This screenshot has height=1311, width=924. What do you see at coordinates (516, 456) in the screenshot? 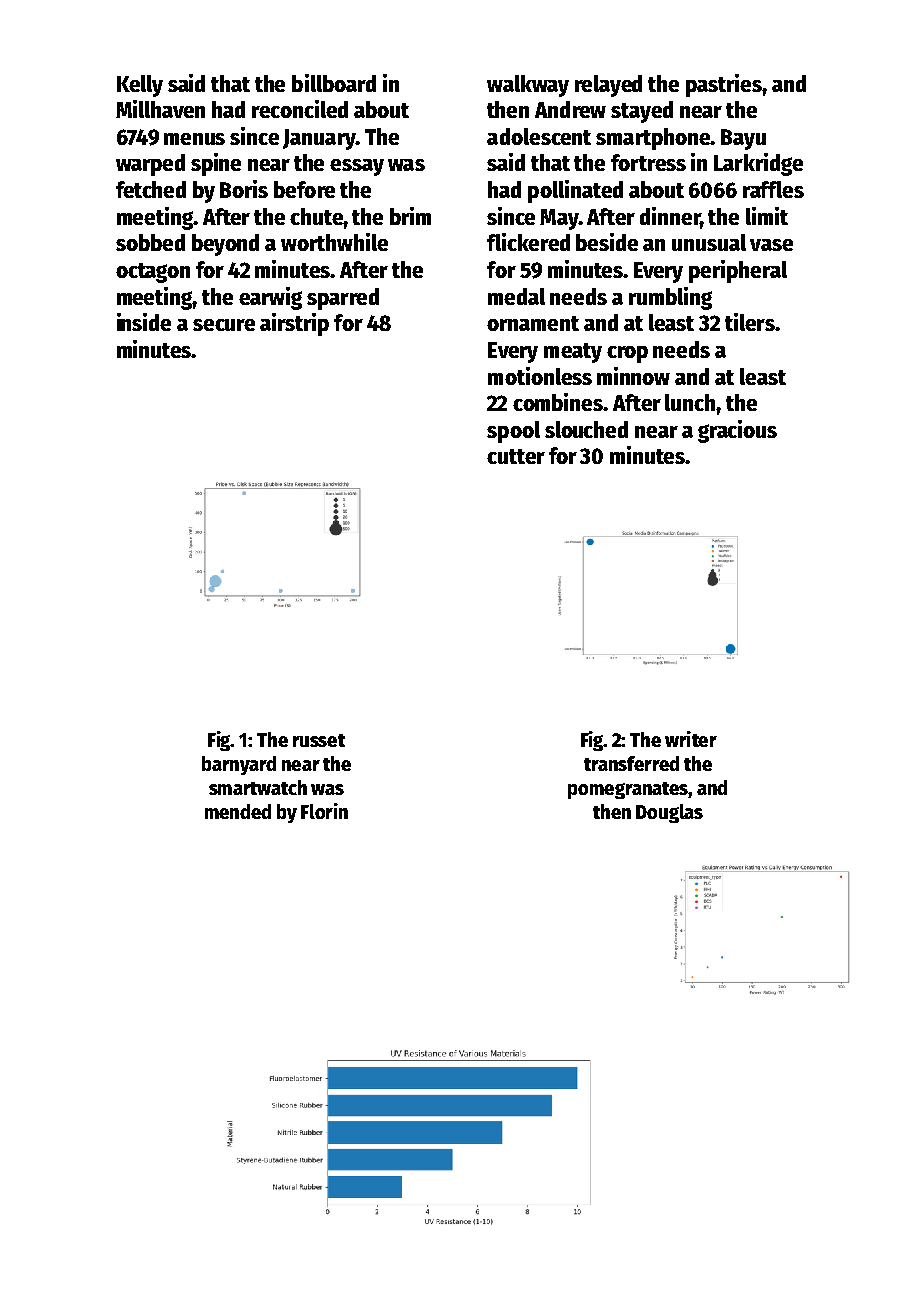
I see `cutter` at bounding box center [516, 456].
